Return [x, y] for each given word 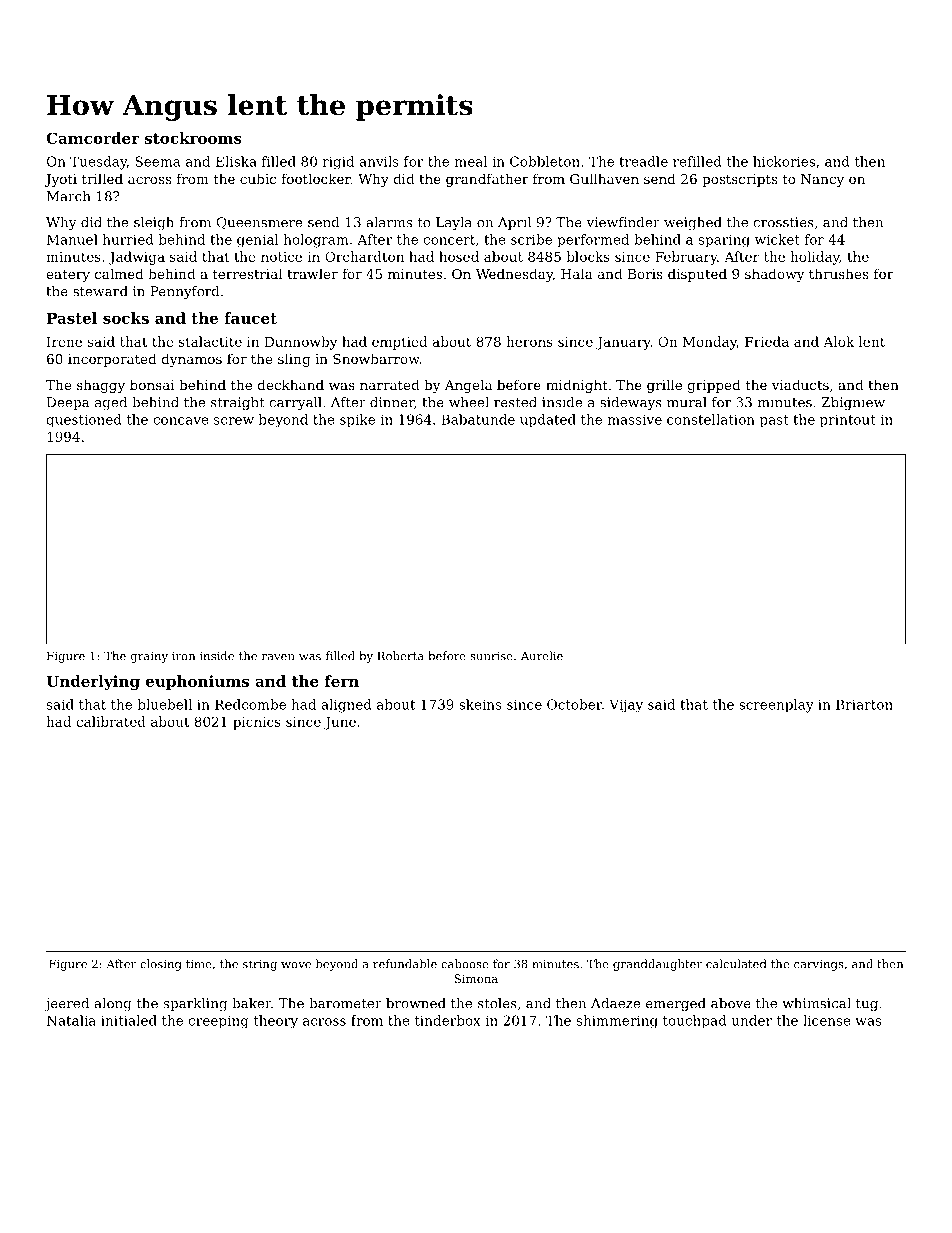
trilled [102, 178]
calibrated [111, 721]
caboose [464, 964]
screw [234, 421]
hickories [784, 161]
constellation [711, 419]
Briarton [864, 704]
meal [471, 161]
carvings [819, 965]
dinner [392, 402]
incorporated [112, 360]
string [260, 965]
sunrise [491, 656]
